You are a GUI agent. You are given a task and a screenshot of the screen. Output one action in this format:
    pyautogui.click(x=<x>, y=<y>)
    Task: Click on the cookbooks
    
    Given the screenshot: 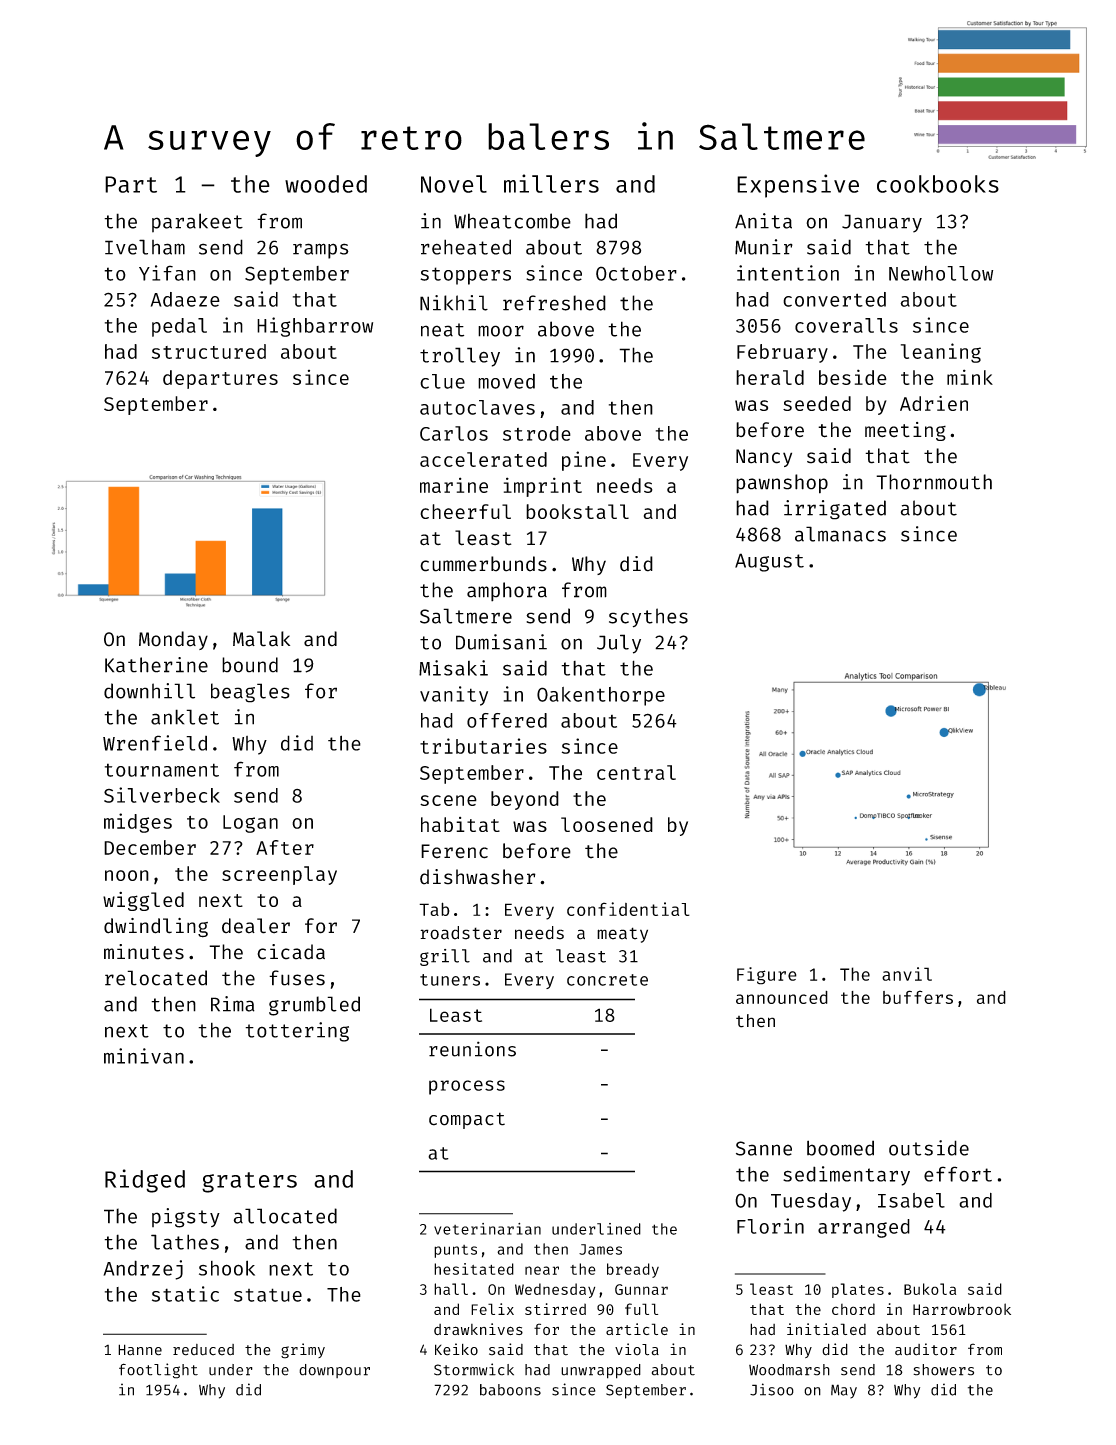 What is the action you would take?
    pyautogui.click(x=938, y=184)
